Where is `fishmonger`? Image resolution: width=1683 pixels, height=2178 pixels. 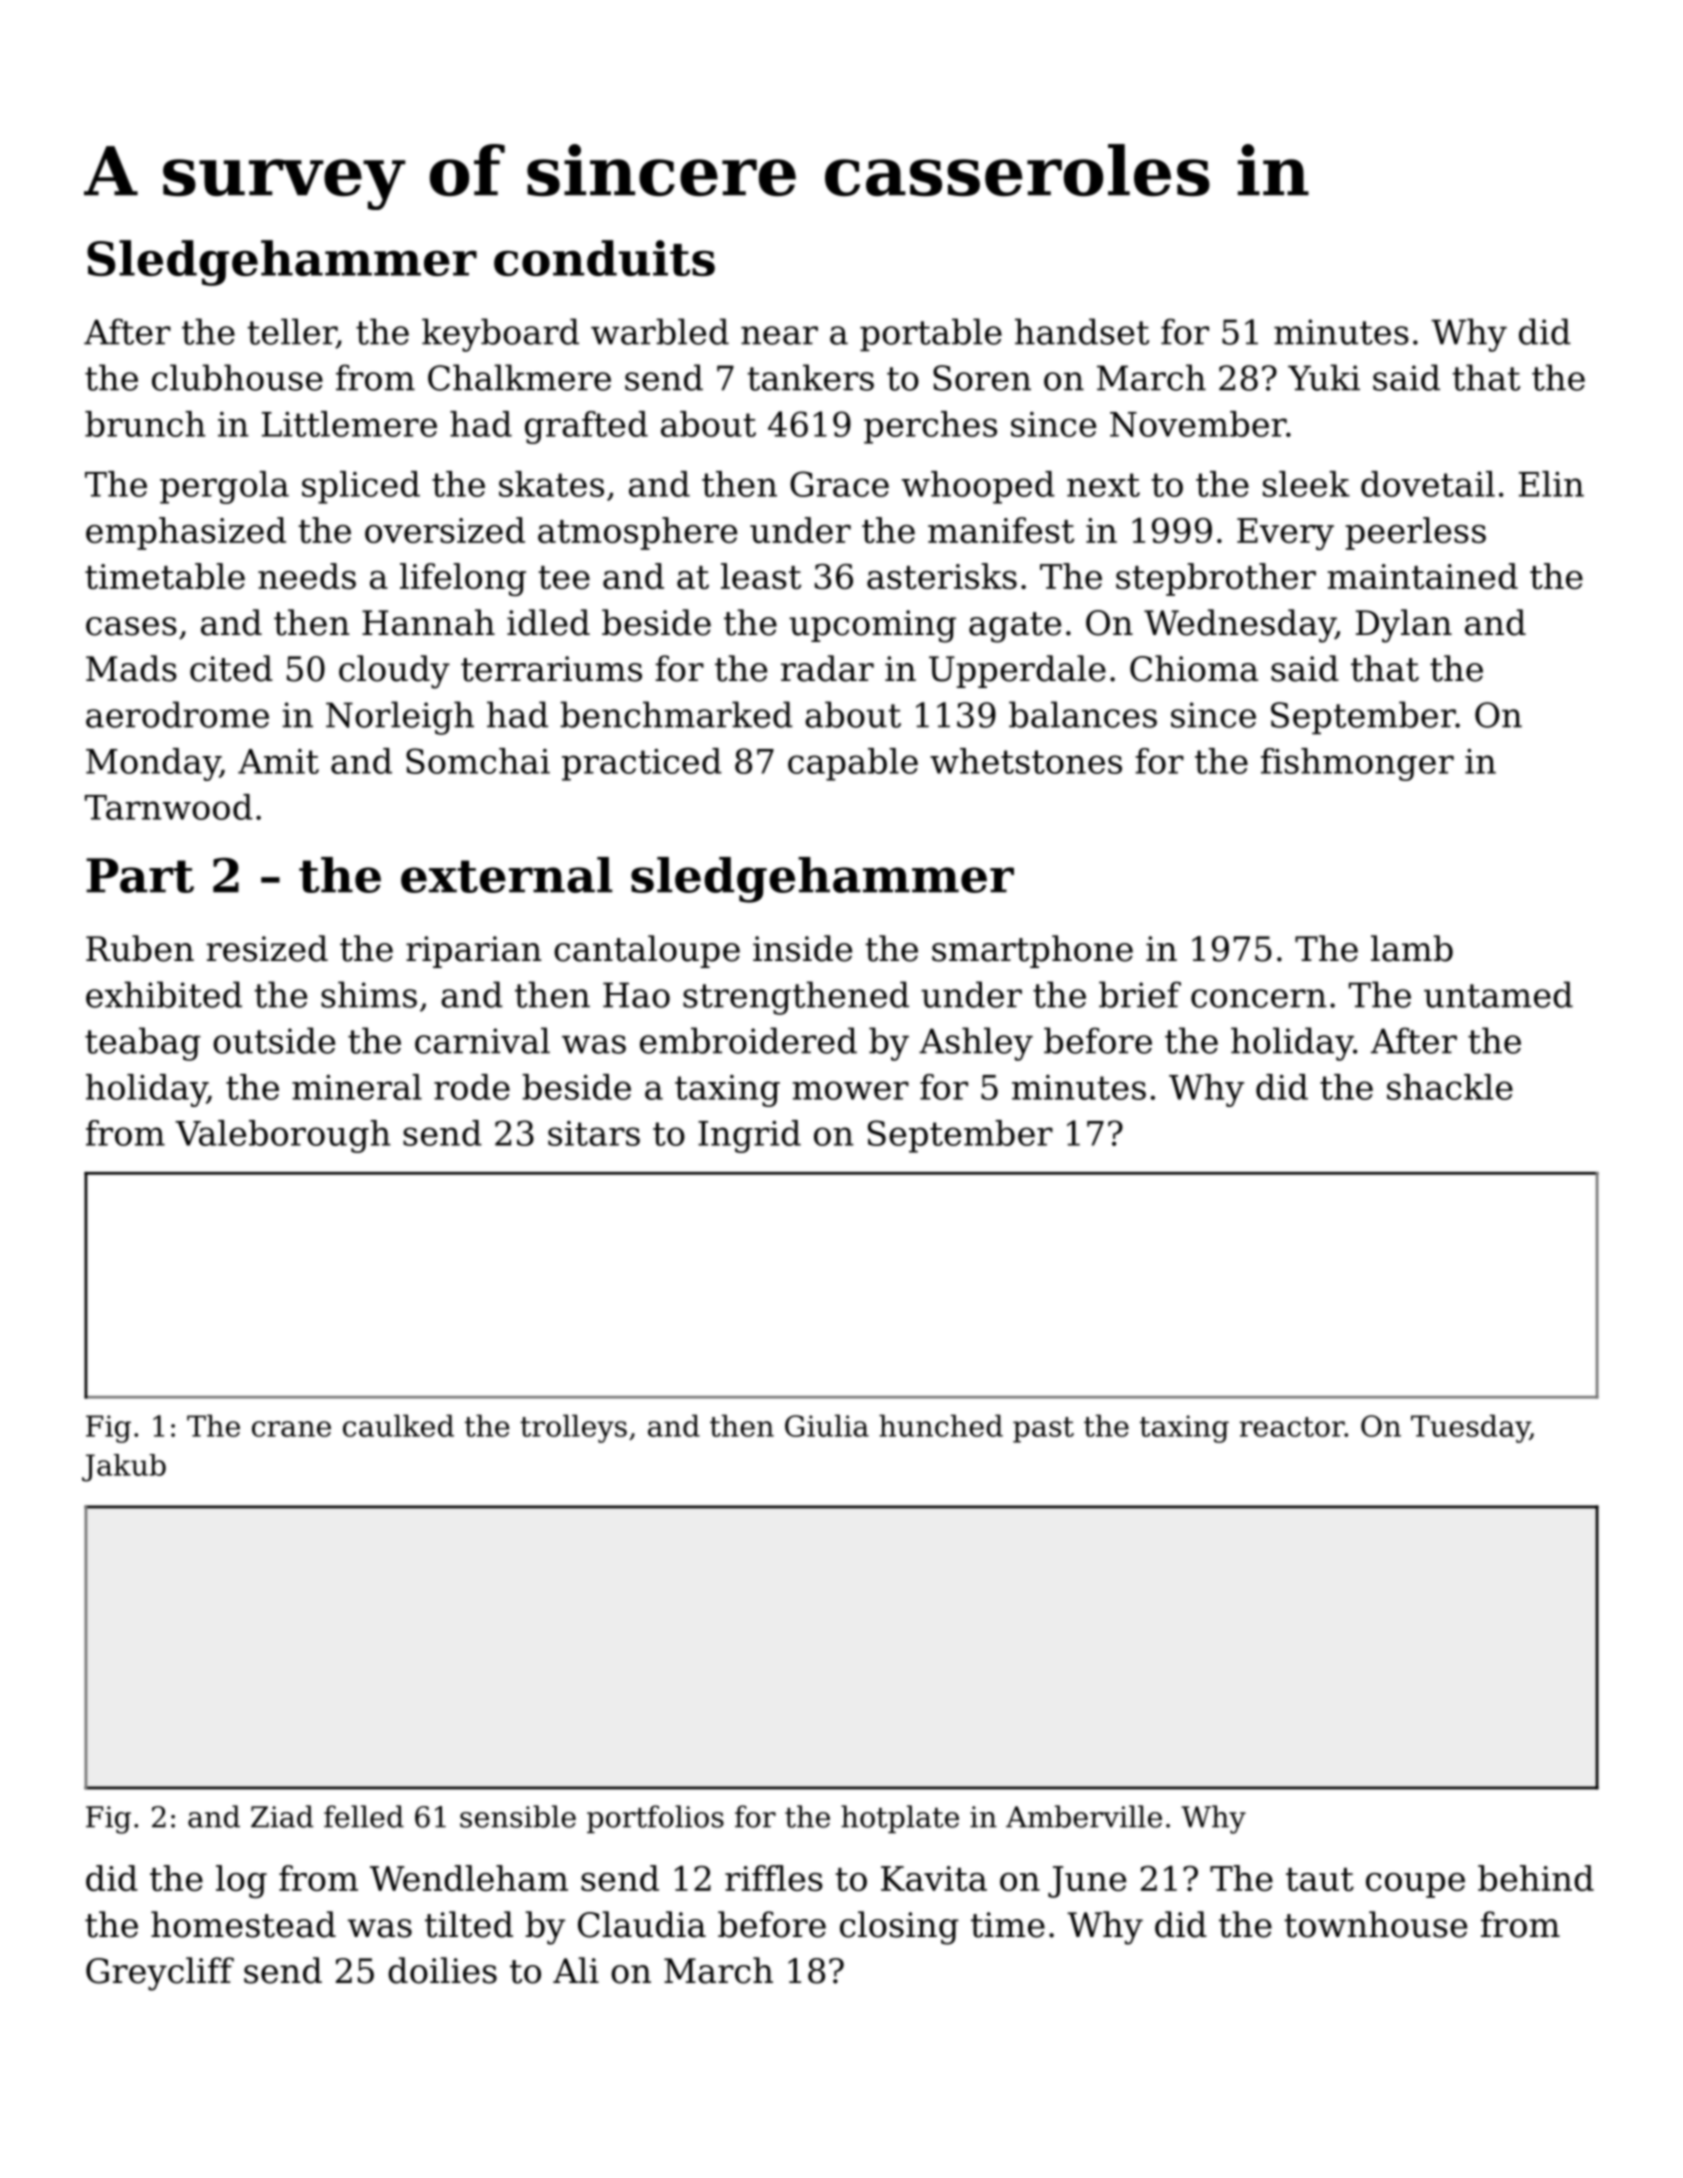
fishmonger is located at coordinates (1357, 764).
